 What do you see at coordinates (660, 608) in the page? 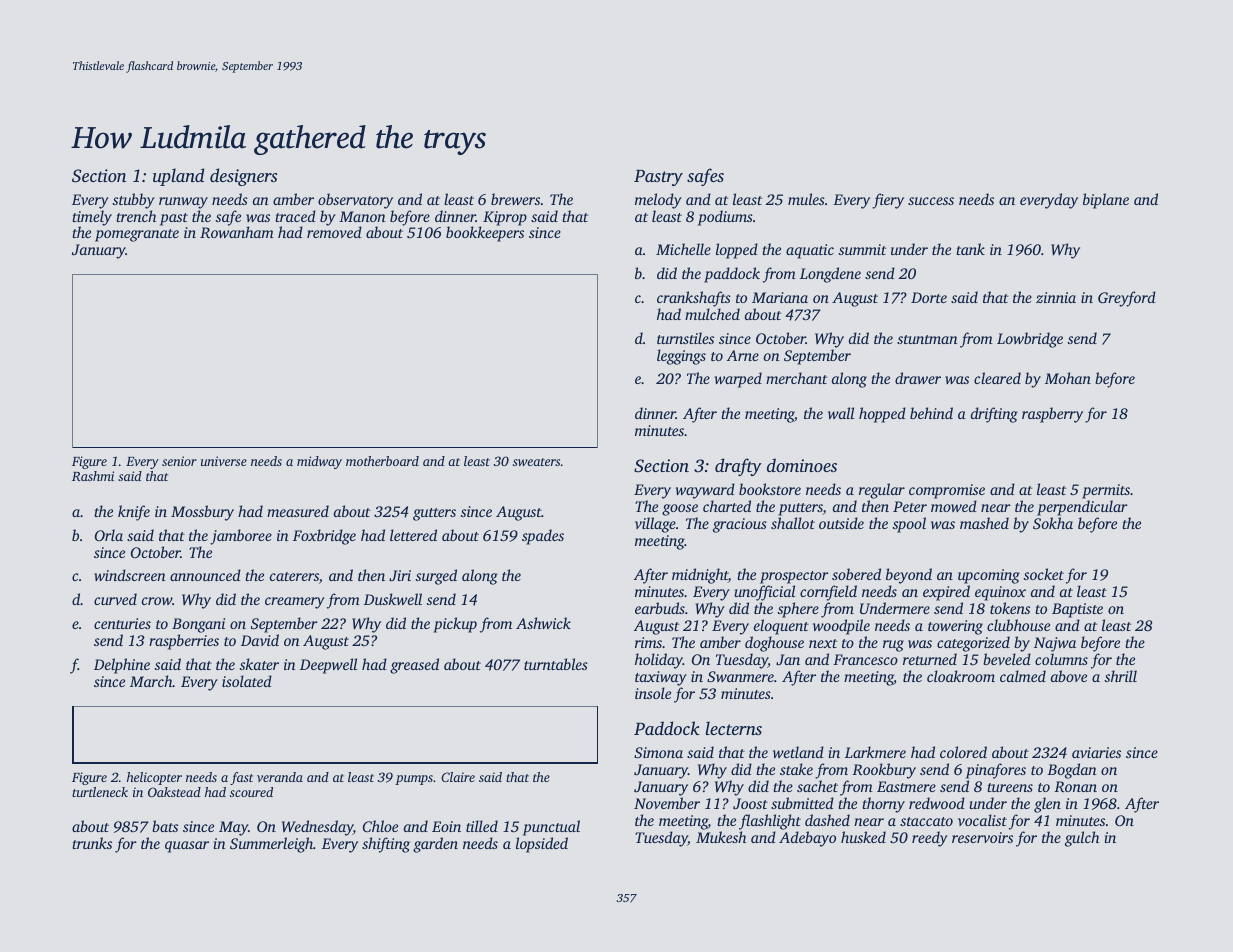
I see `earbuds` at bounding box center [660, 608].
